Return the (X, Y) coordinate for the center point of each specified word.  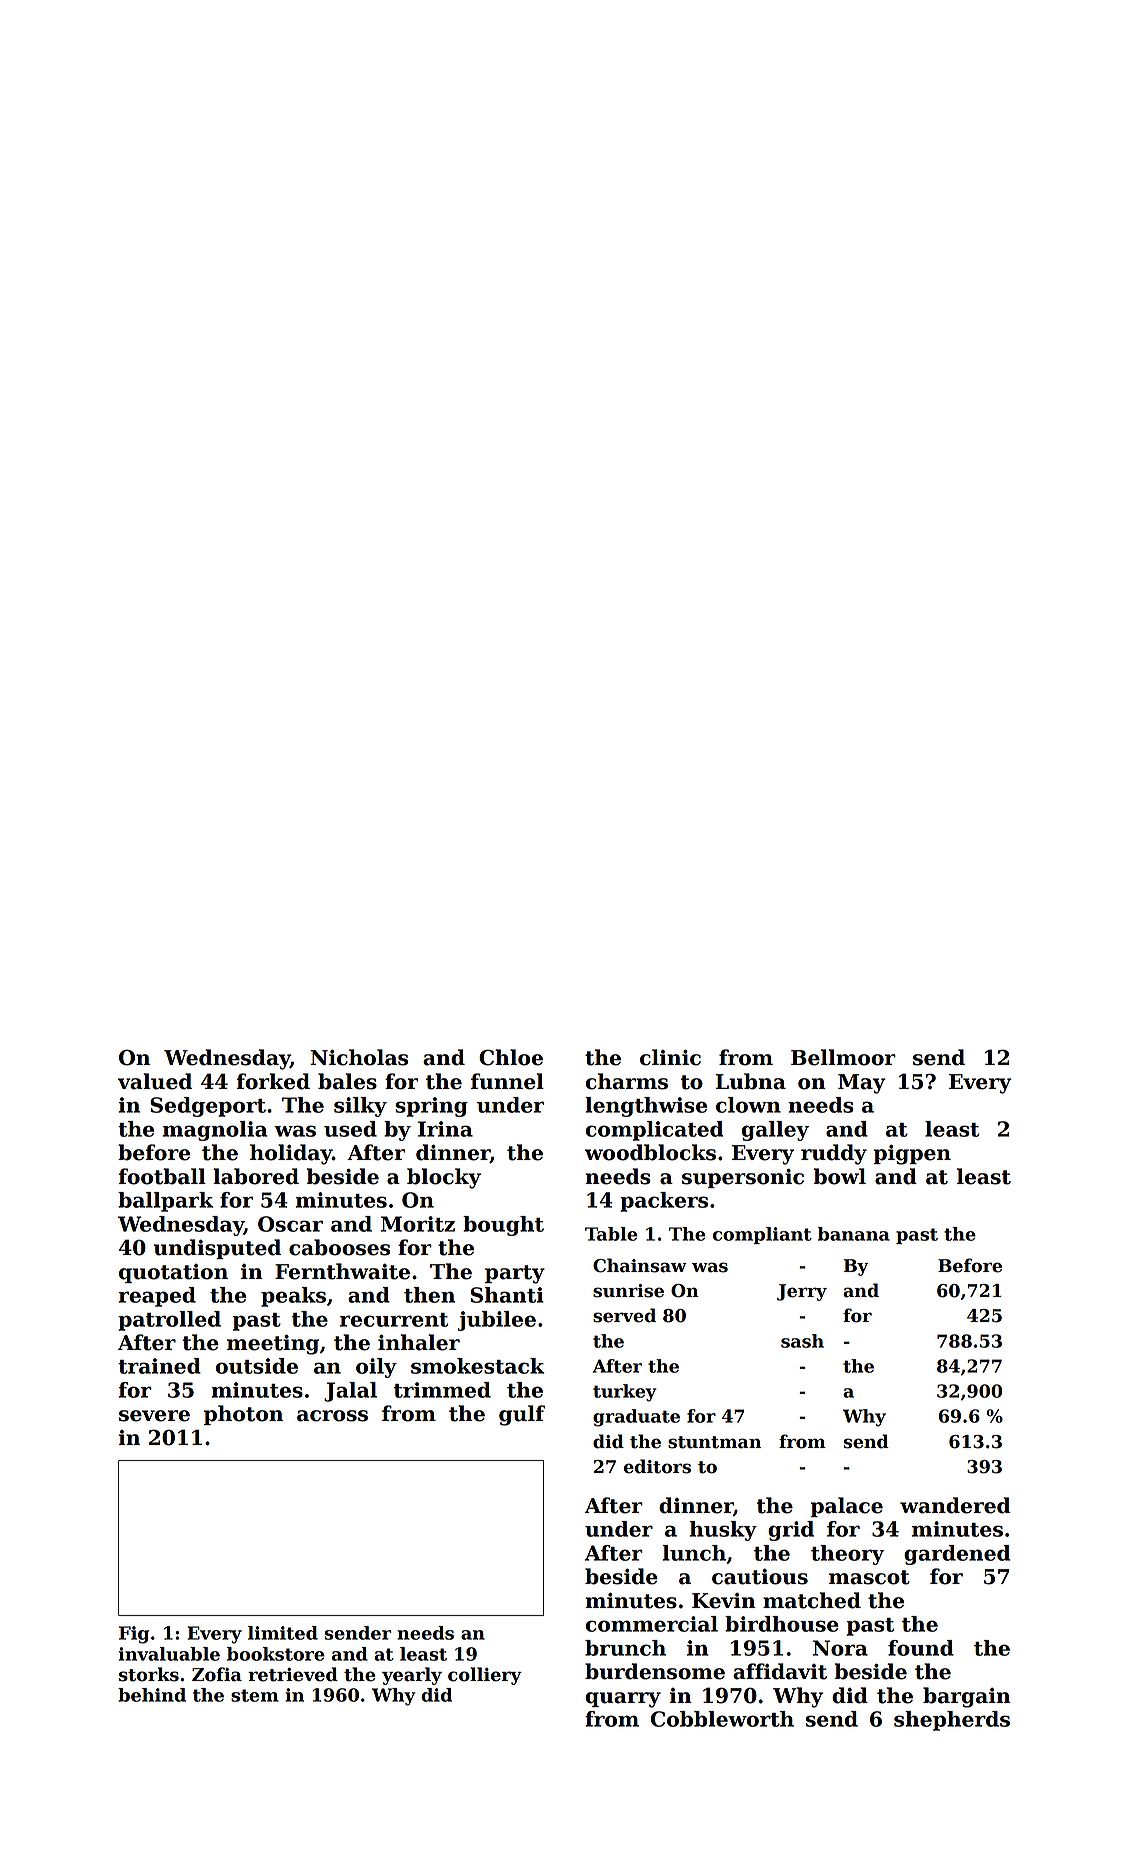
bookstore (276, 1654)
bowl (840, 1176)
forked (273, 1081)
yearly (412, 1676)
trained (159, 1366)
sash (802, 1341)
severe (154, 1416)
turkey (624, 1393)
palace (847, 1507)
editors (657, 1466)
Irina (445, 1129)
